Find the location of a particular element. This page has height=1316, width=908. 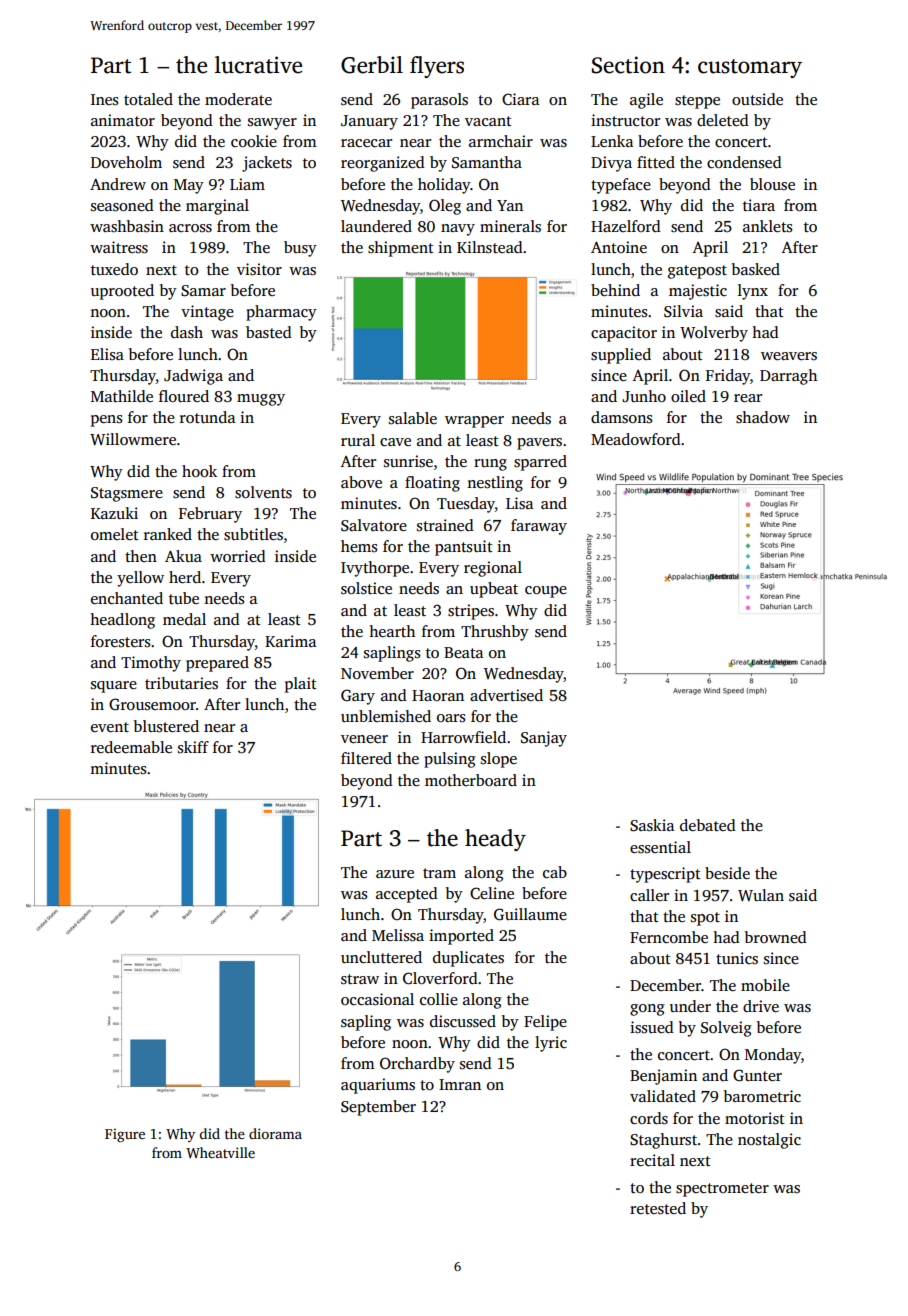

cab is located at coordinates (555, 872).
